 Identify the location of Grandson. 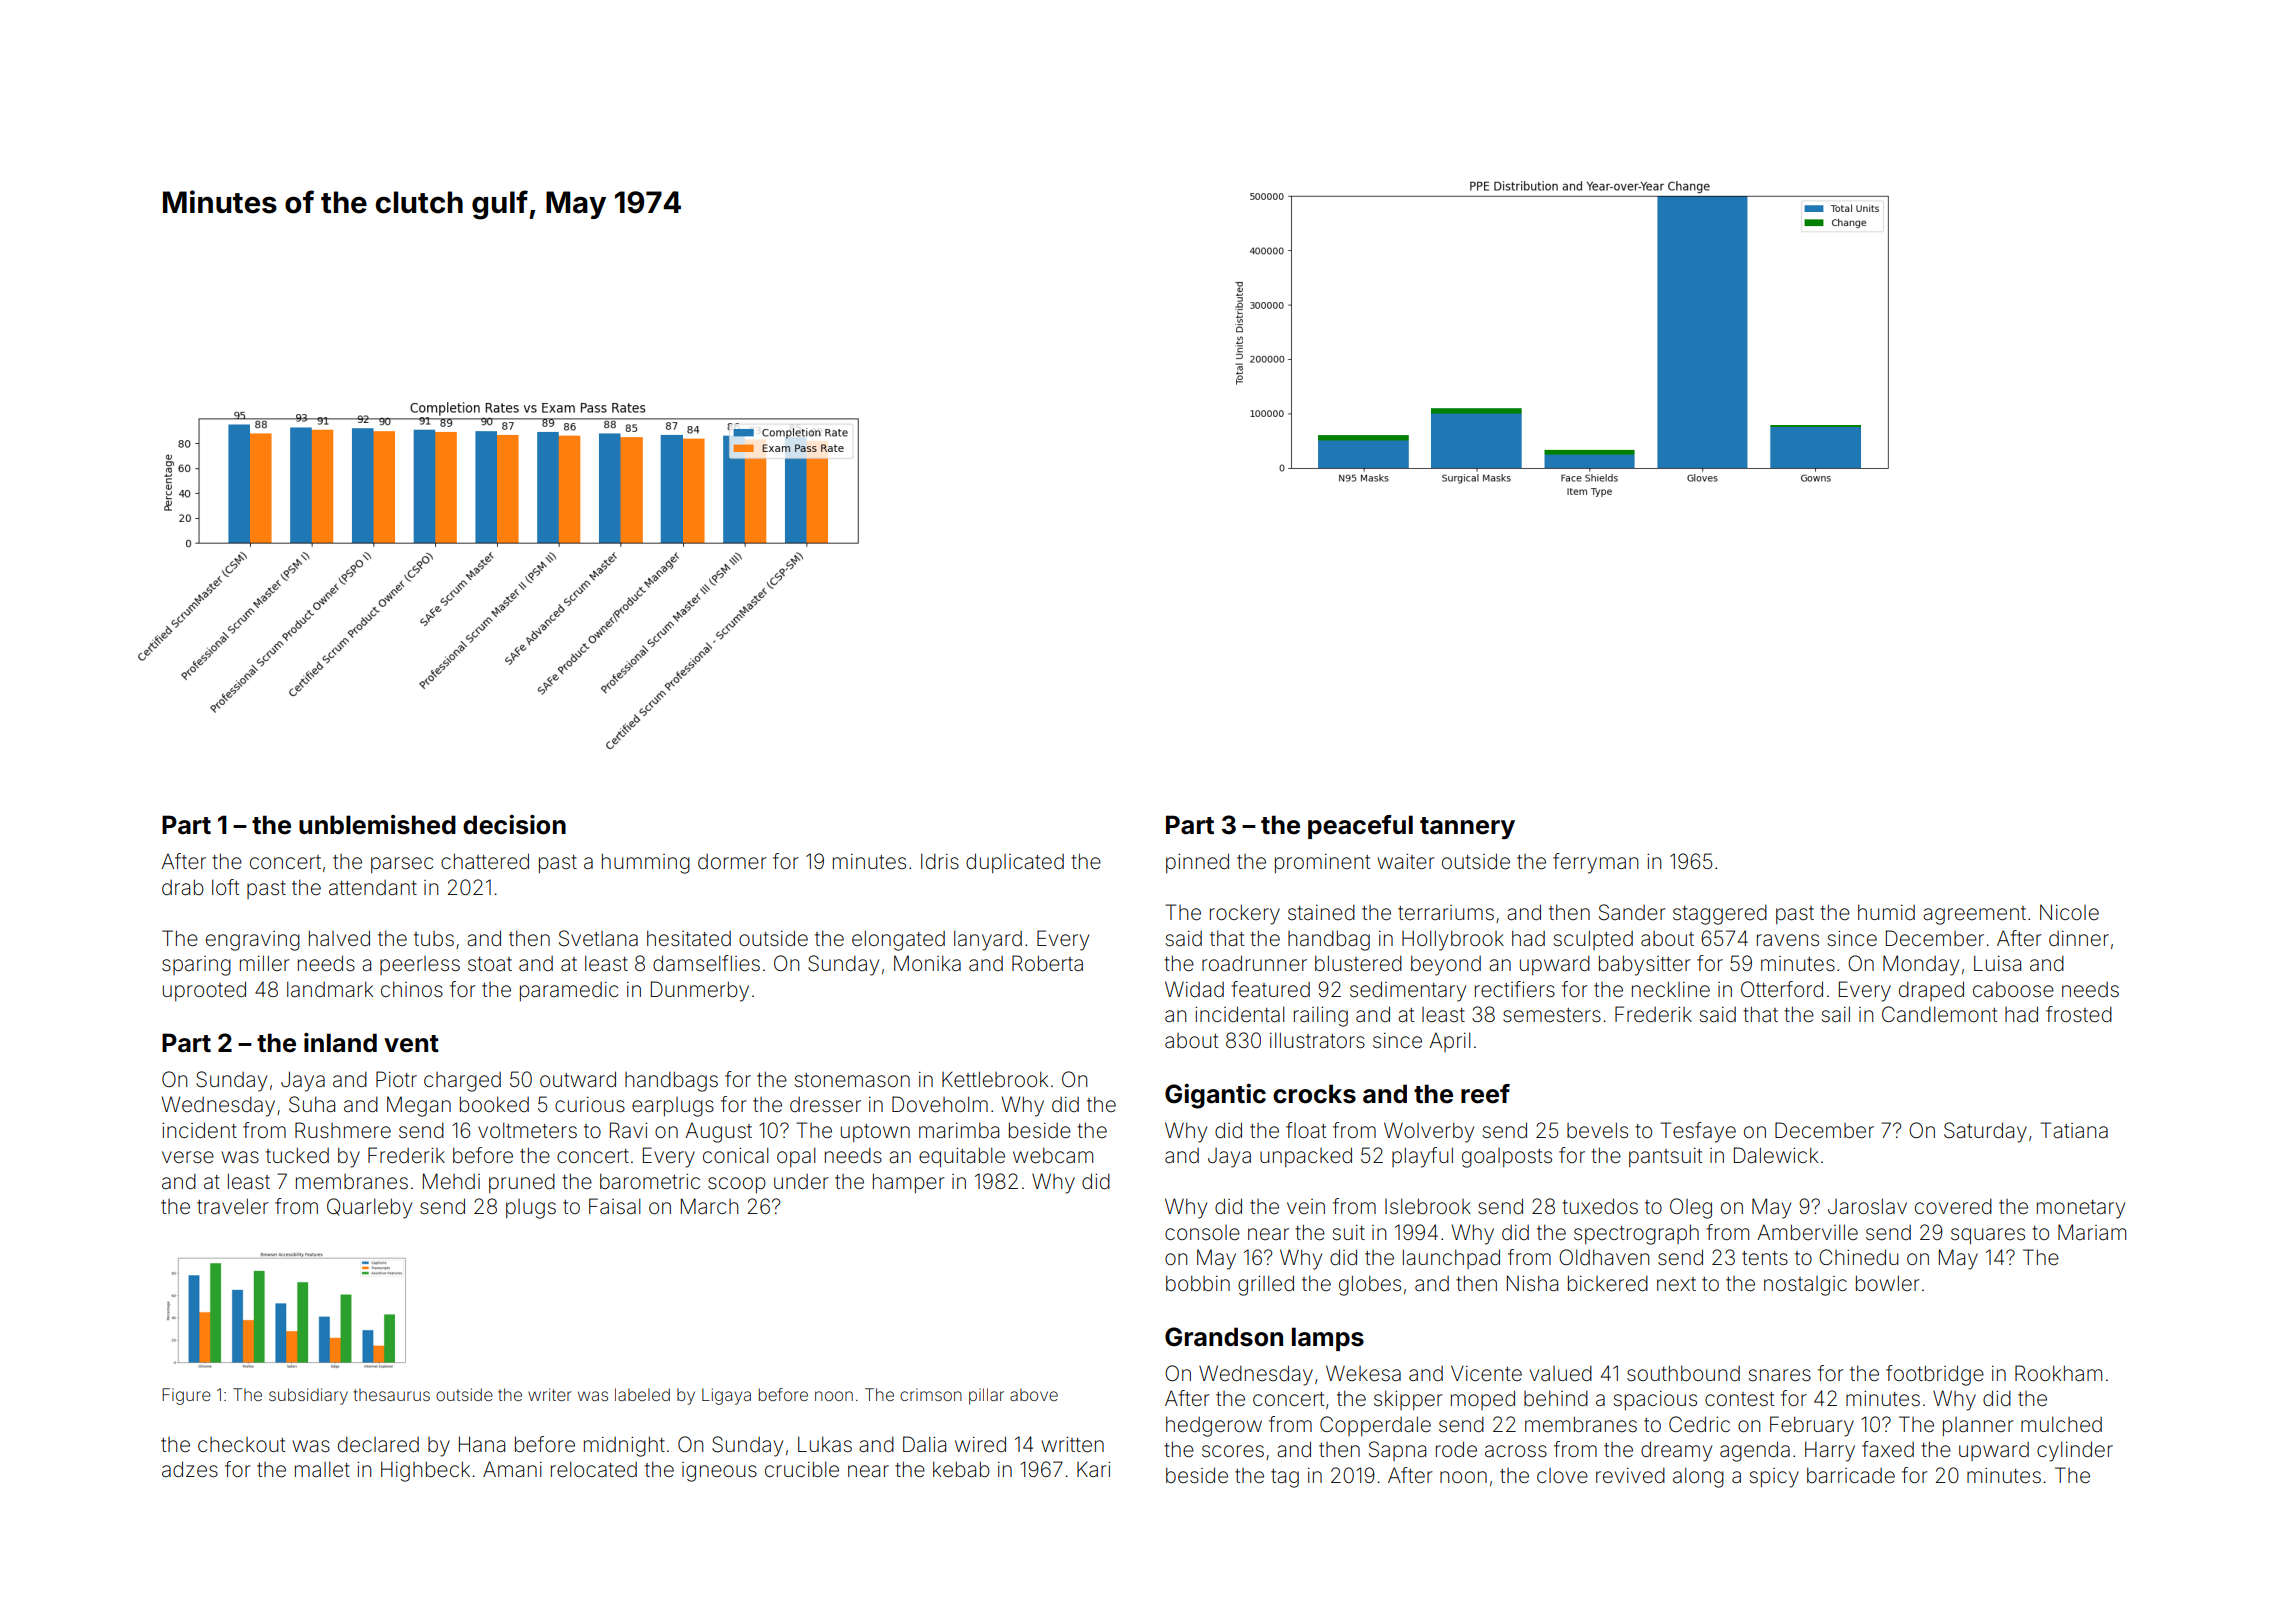
(1224, 1337).
